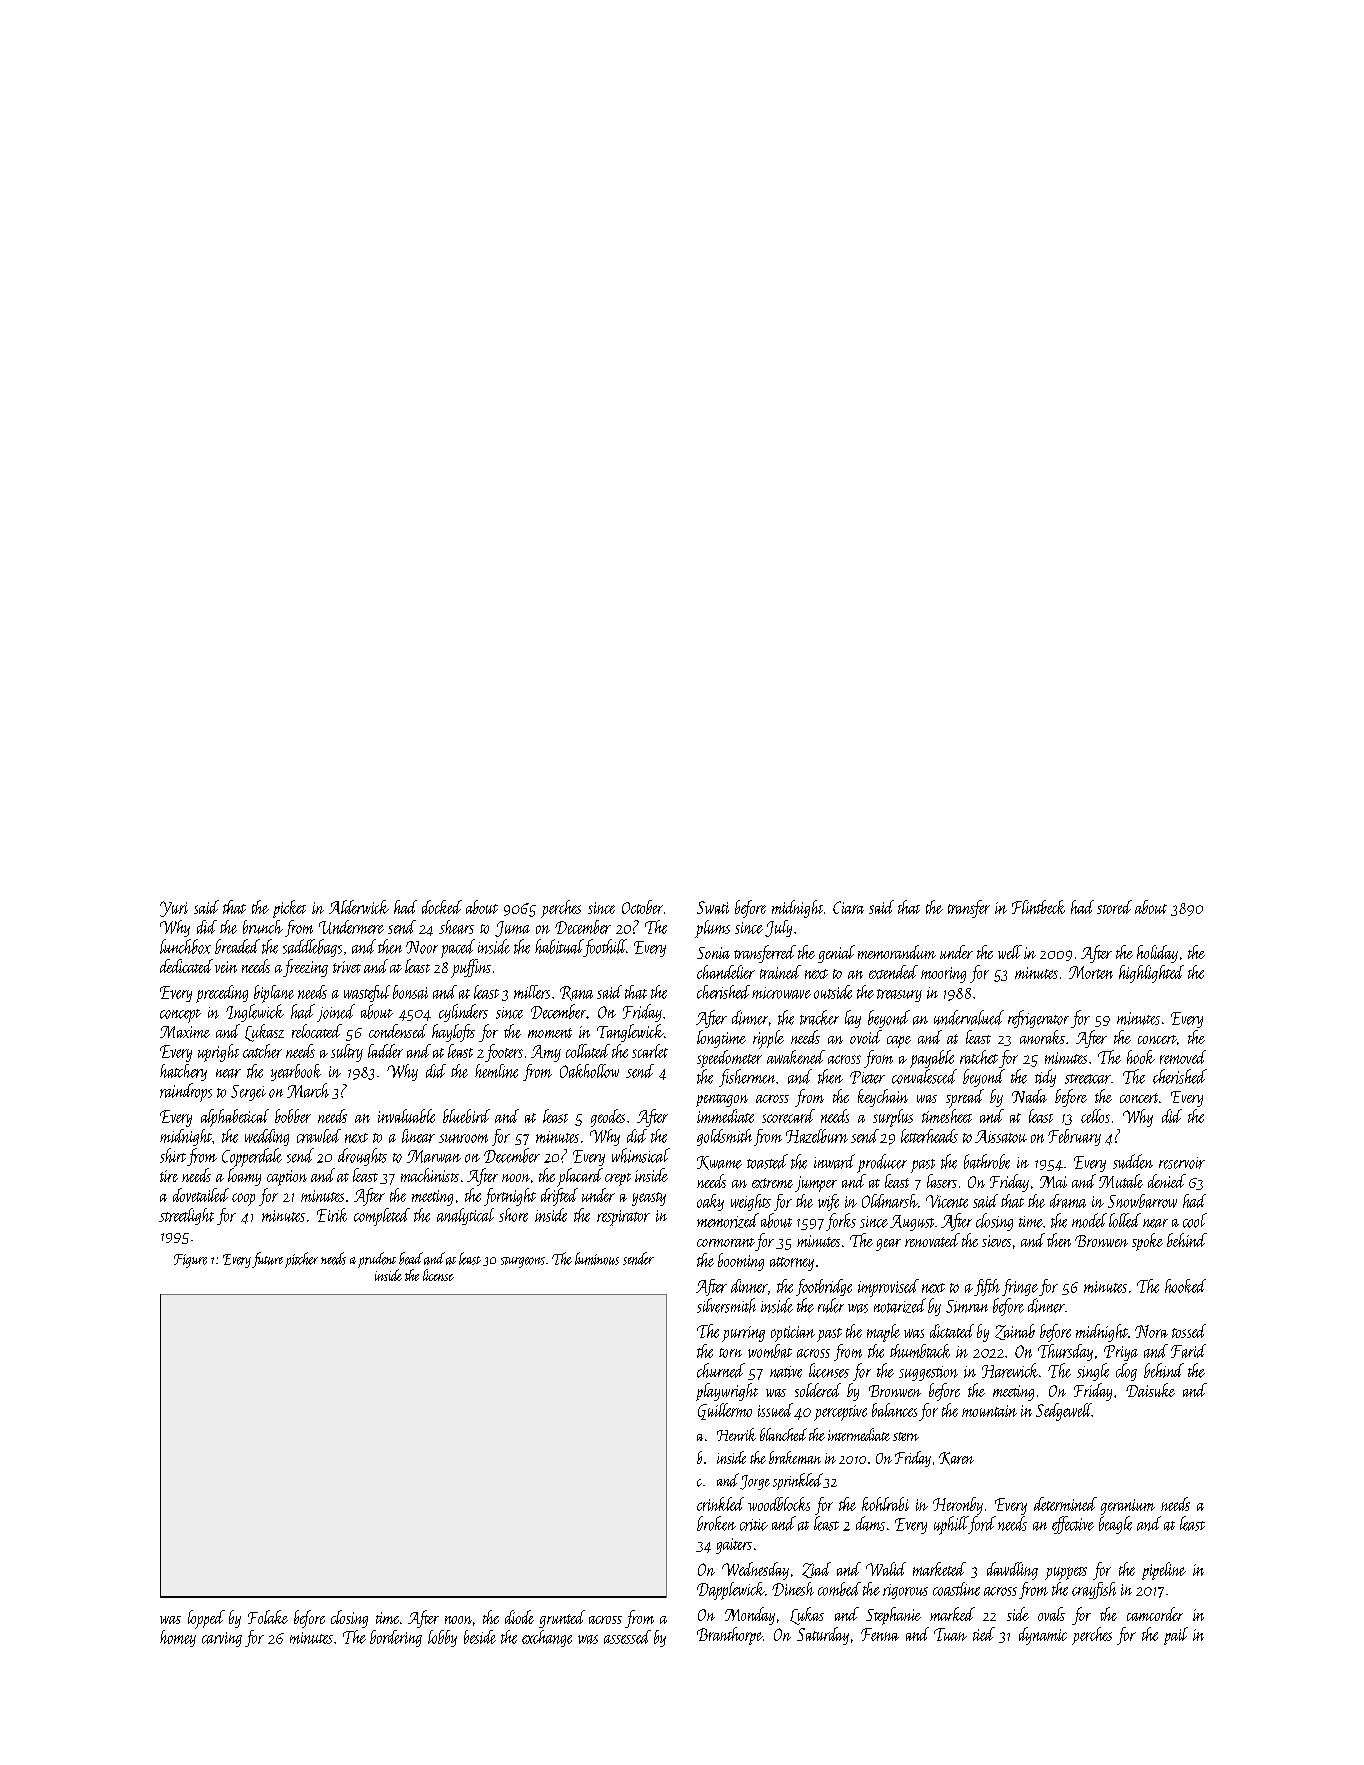  What do you see at coordinates (1189, 1331) in the page?
I see `tossed` at bounding box center [1189, 1331].
